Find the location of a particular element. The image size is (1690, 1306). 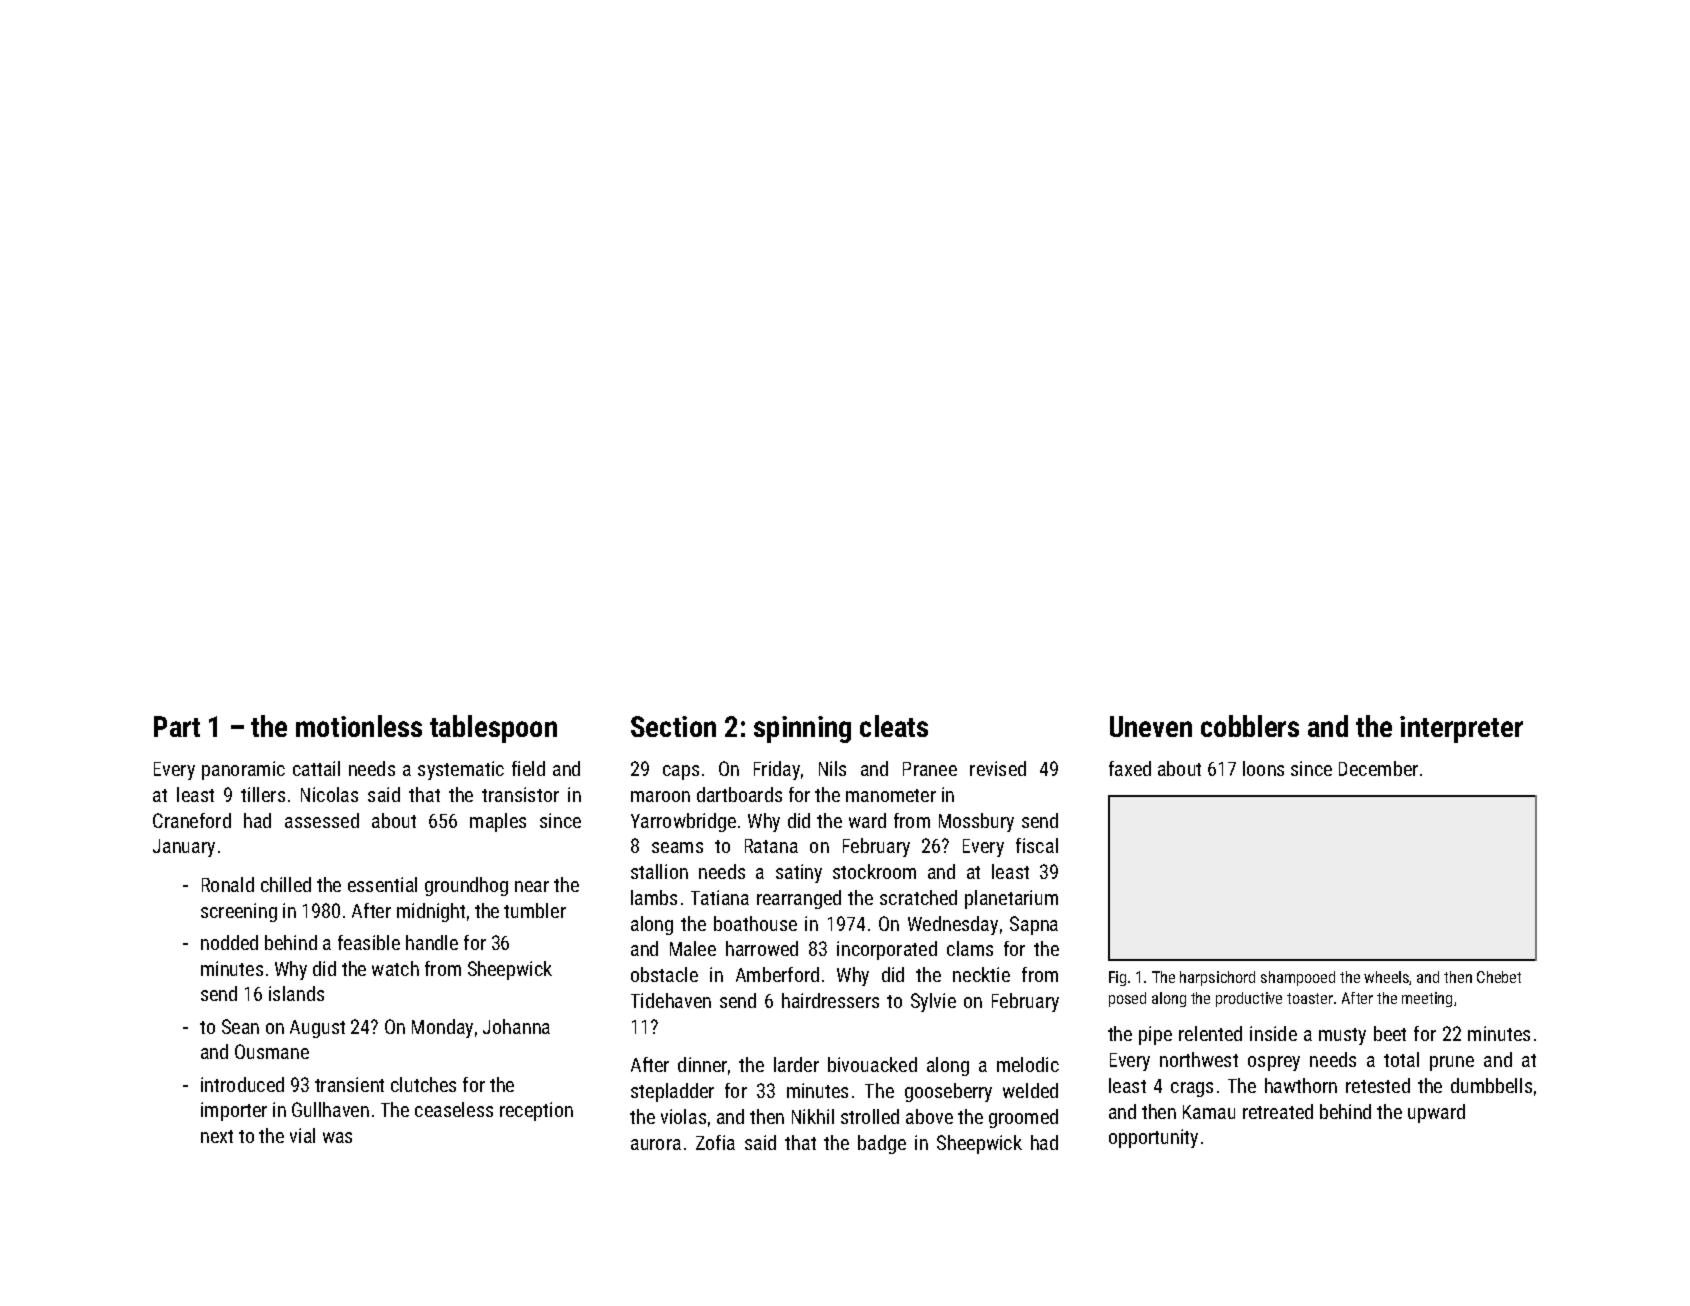

badge is located at coordinates (882, 1144).
